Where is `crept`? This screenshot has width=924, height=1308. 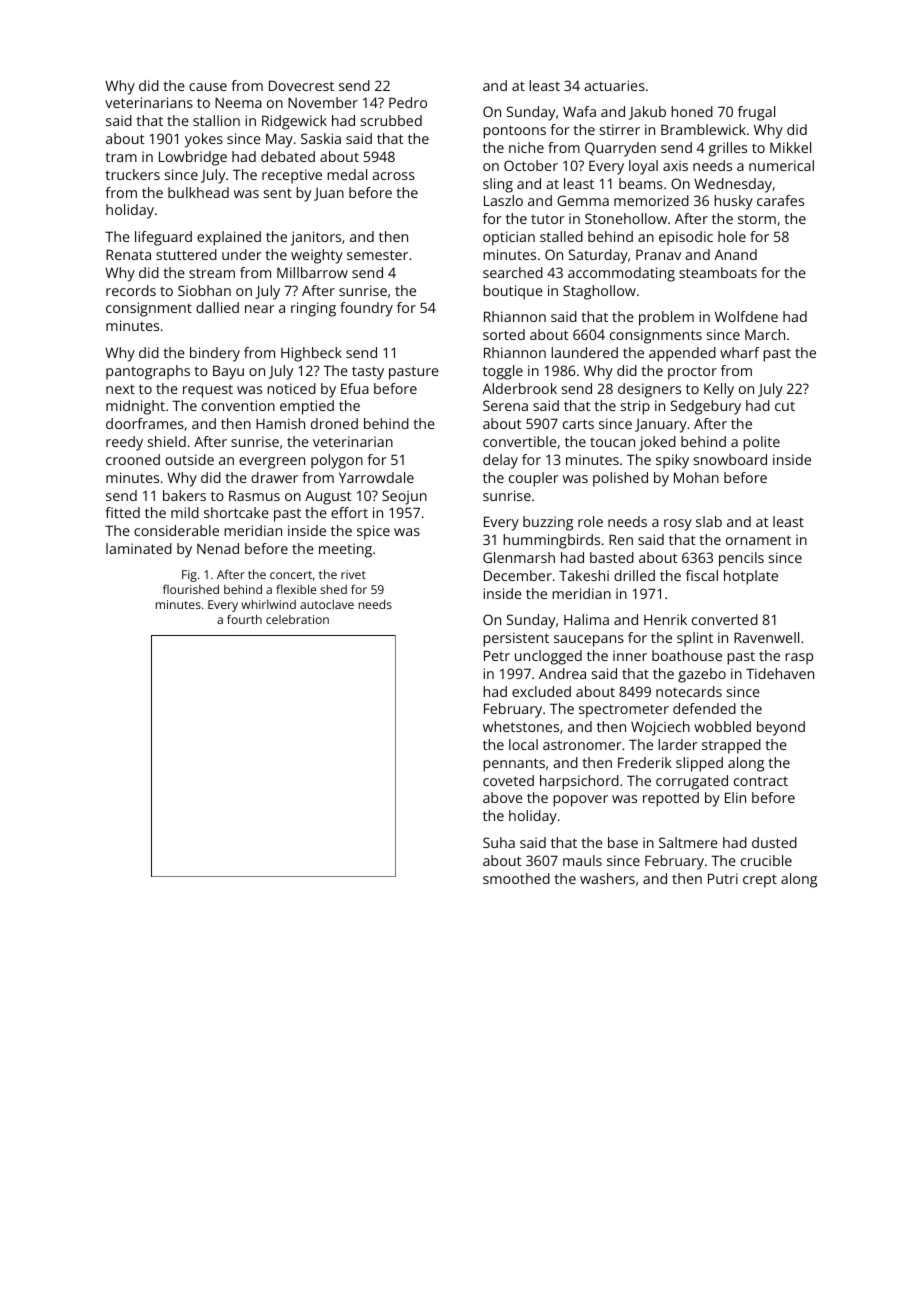
crept is located at coordinates (760, 881).
